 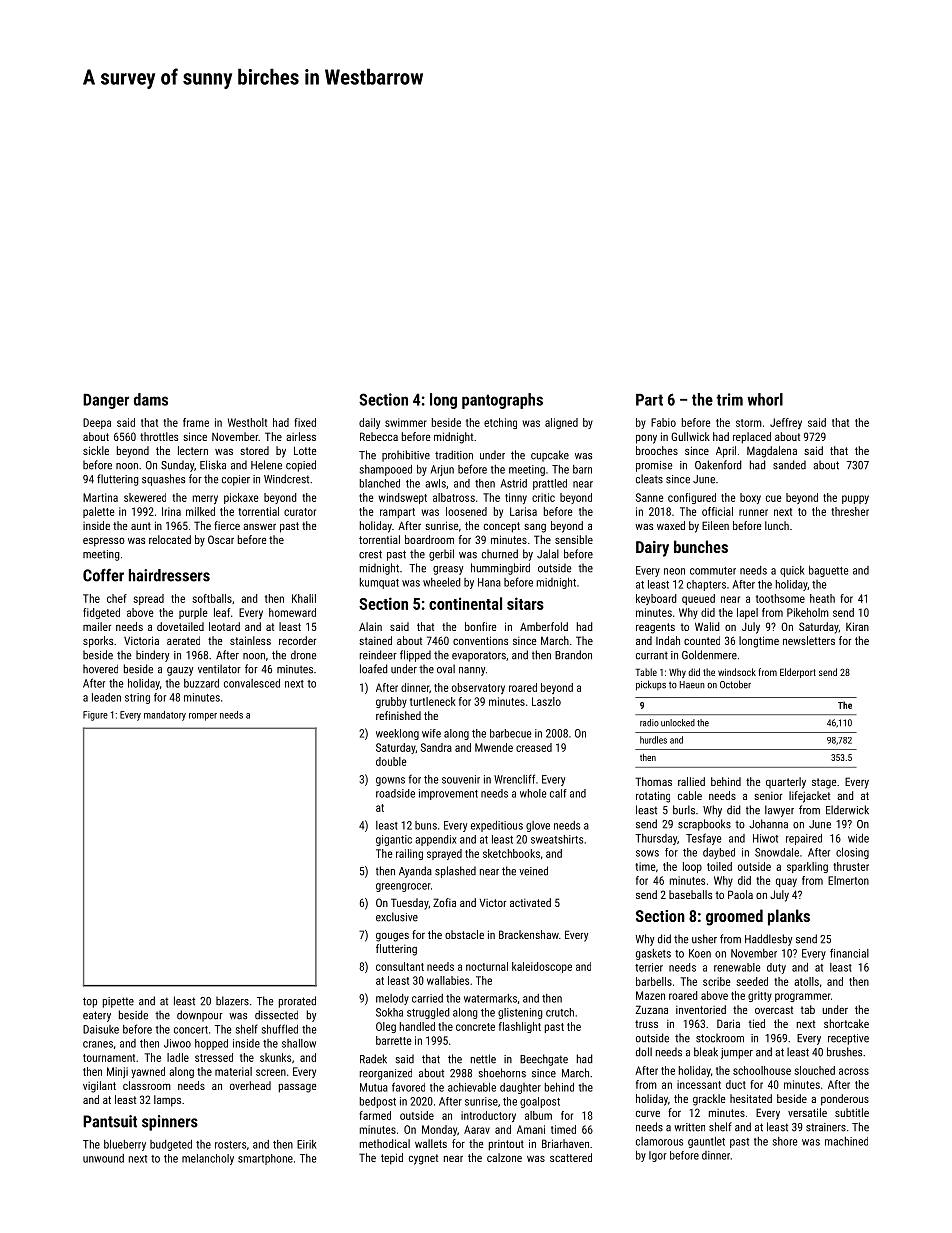 I want to click on Haeun, so click(x=692, y=685).
